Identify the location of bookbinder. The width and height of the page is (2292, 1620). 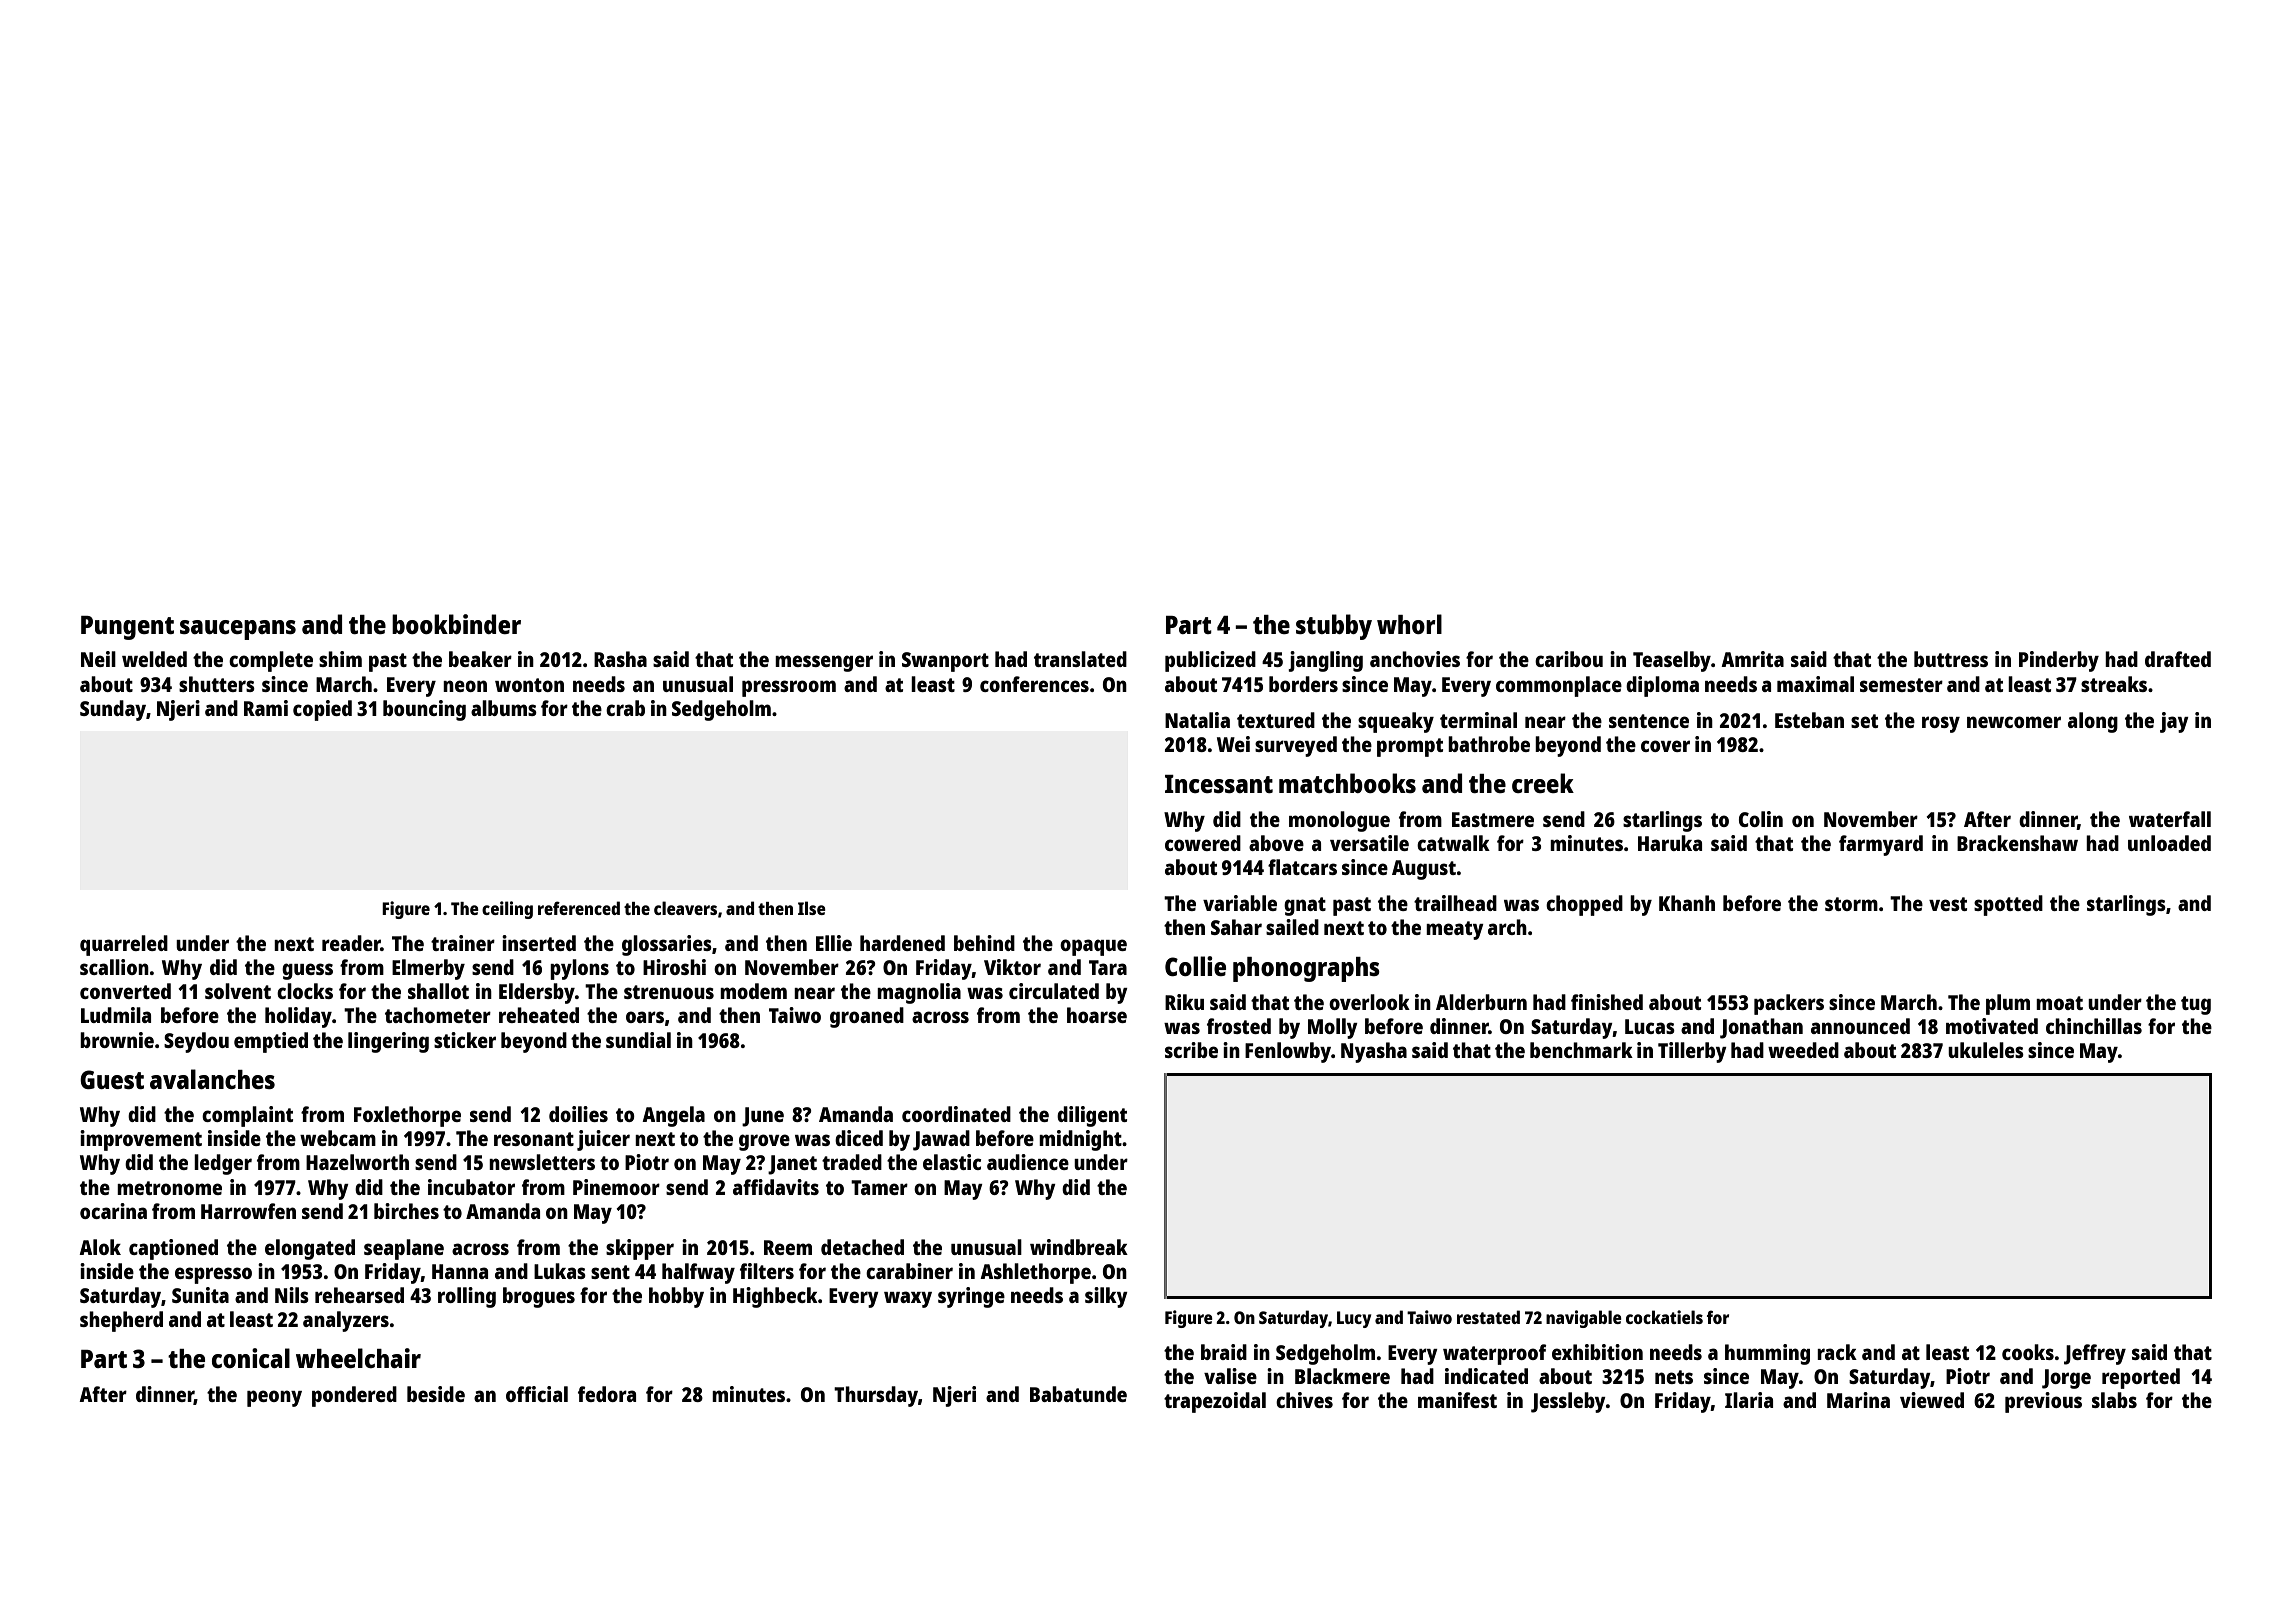
(456, 624).
